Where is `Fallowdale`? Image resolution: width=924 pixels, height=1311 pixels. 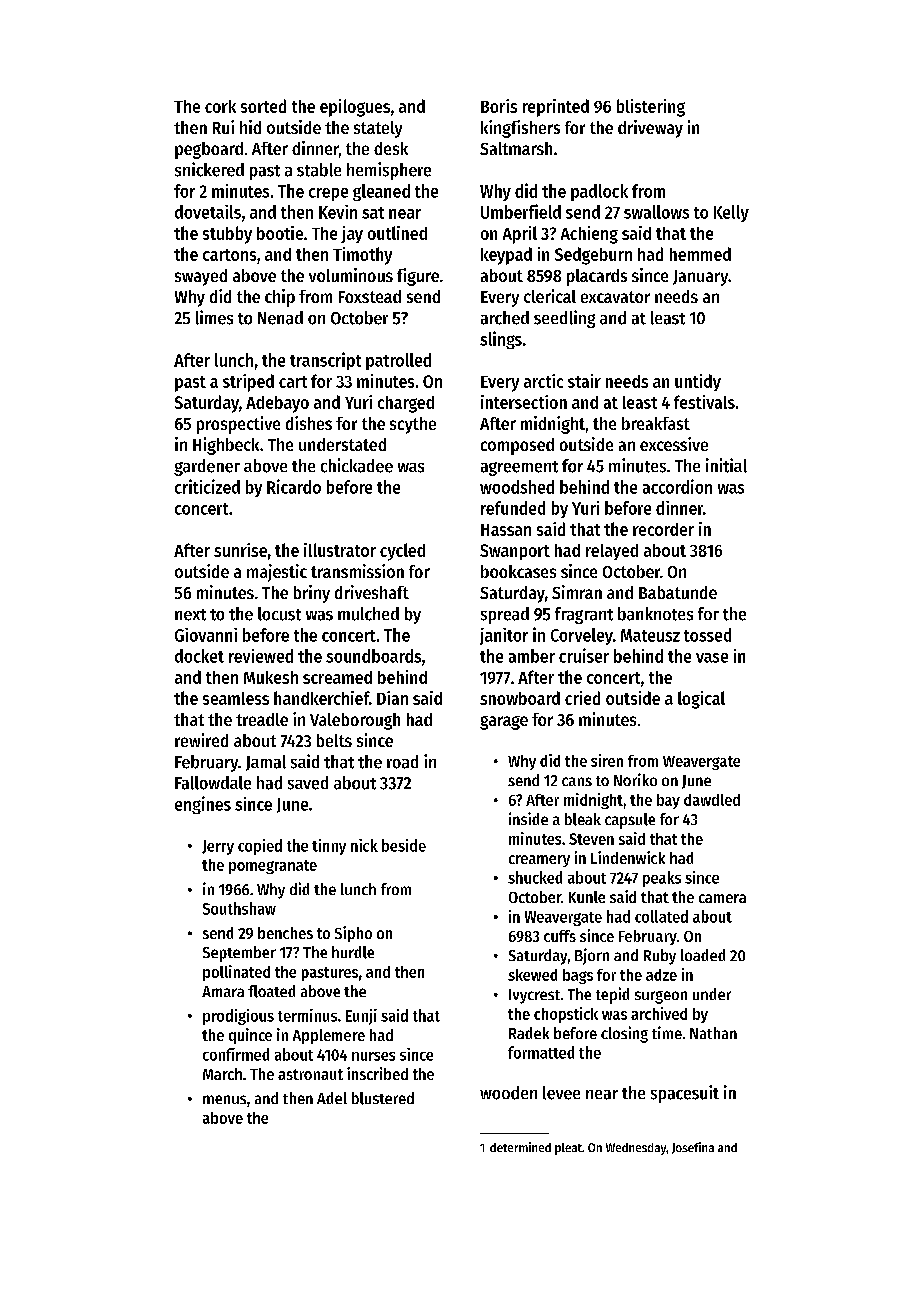 Fallowdale is located at coordinates (213, 783).
